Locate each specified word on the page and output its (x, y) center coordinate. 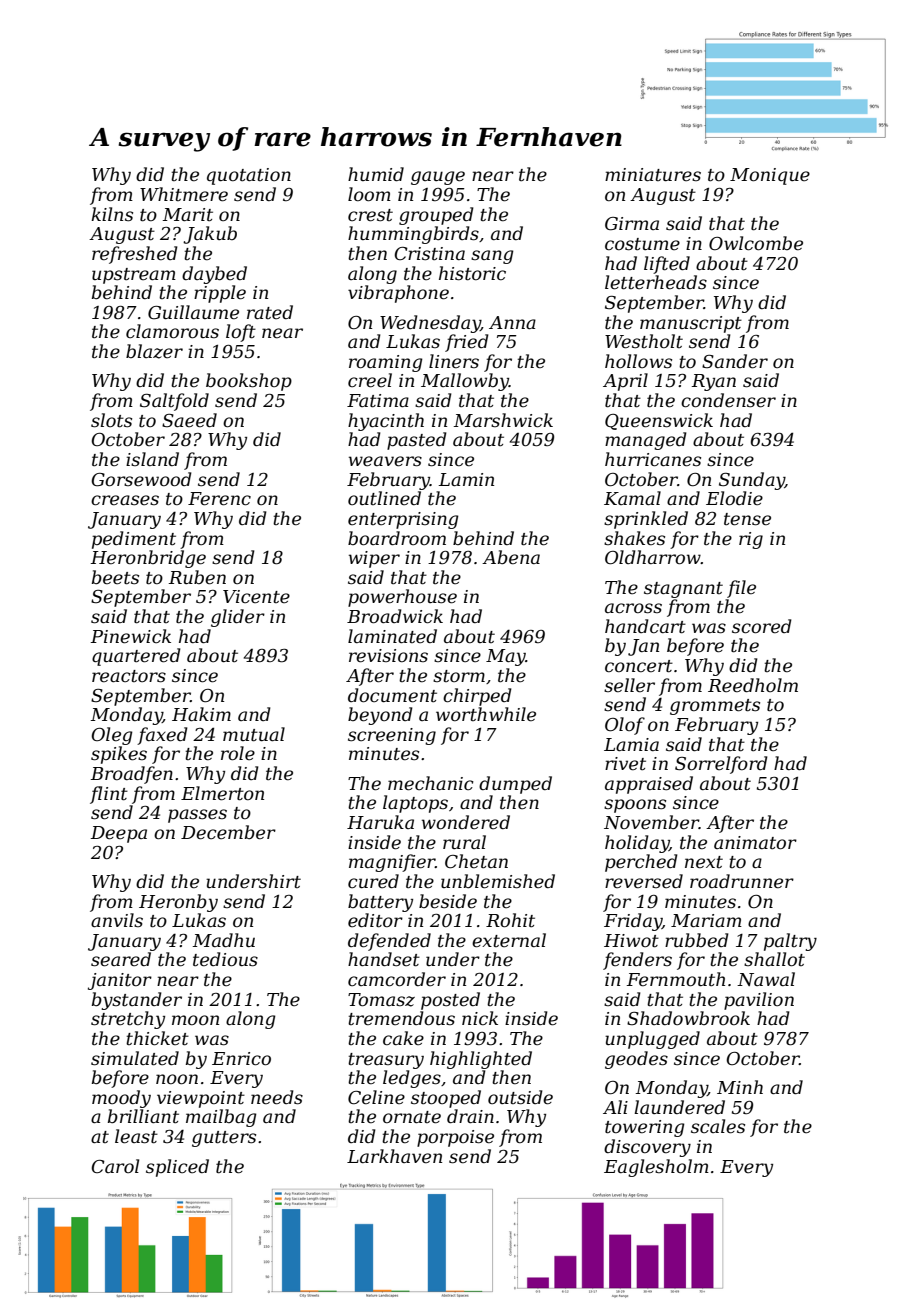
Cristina (430, 254)
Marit (187, 214)
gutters (224, 1139)
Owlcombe (756, 243)
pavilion (759, 1001)
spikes (119, 755)
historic (472, 273)
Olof (625, 726)
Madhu (223, 940)
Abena (511, 557)
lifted (667, 265)
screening (392, 736)
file (741, 589)
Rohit (510, 920)
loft (241, 333)
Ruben (197, 577)
